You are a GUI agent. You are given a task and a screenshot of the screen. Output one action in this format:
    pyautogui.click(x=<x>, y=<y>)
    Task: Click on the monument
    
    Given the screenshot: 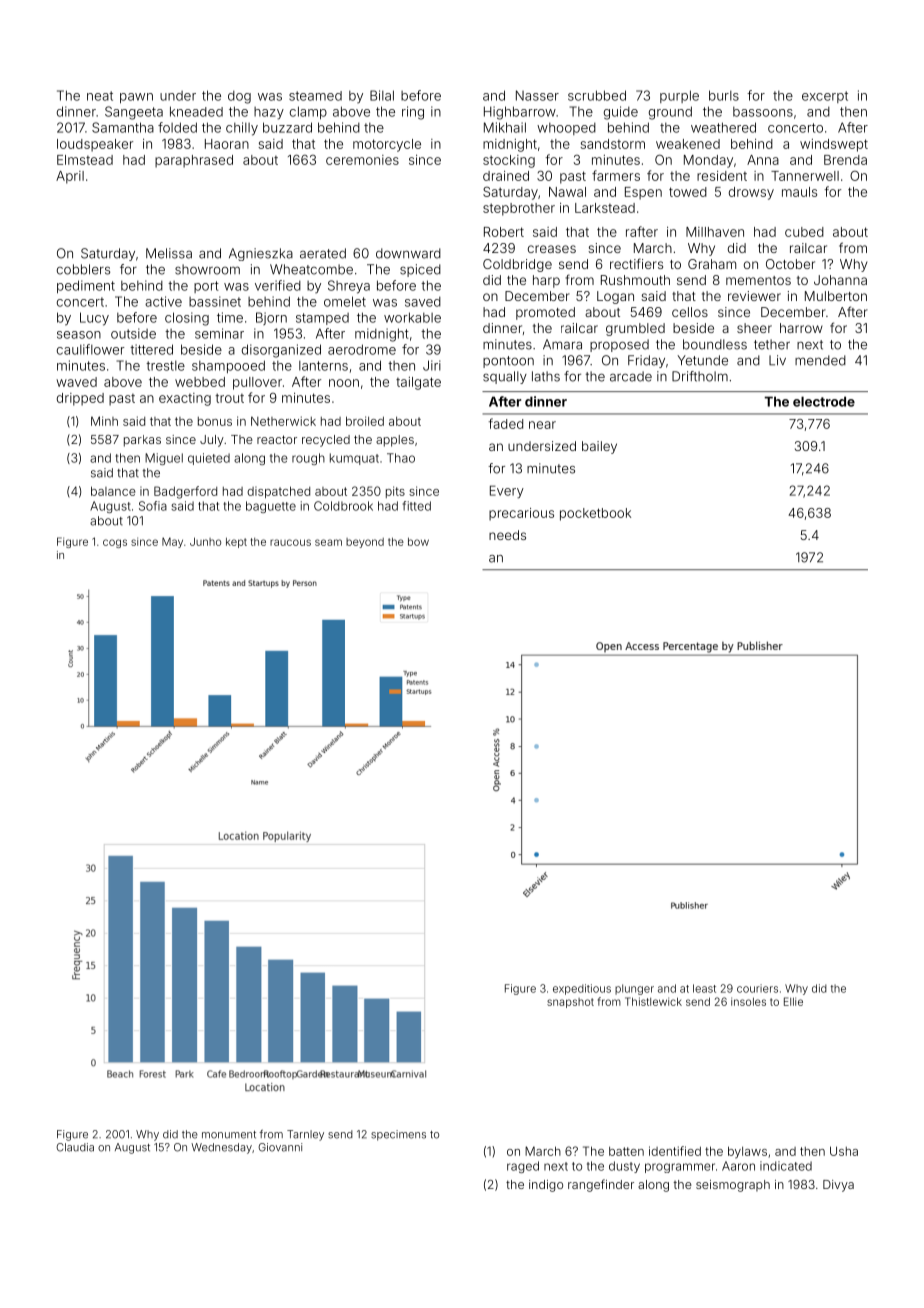 What is the action you would take?
    pyautogui.click(x=229, y=1135)
